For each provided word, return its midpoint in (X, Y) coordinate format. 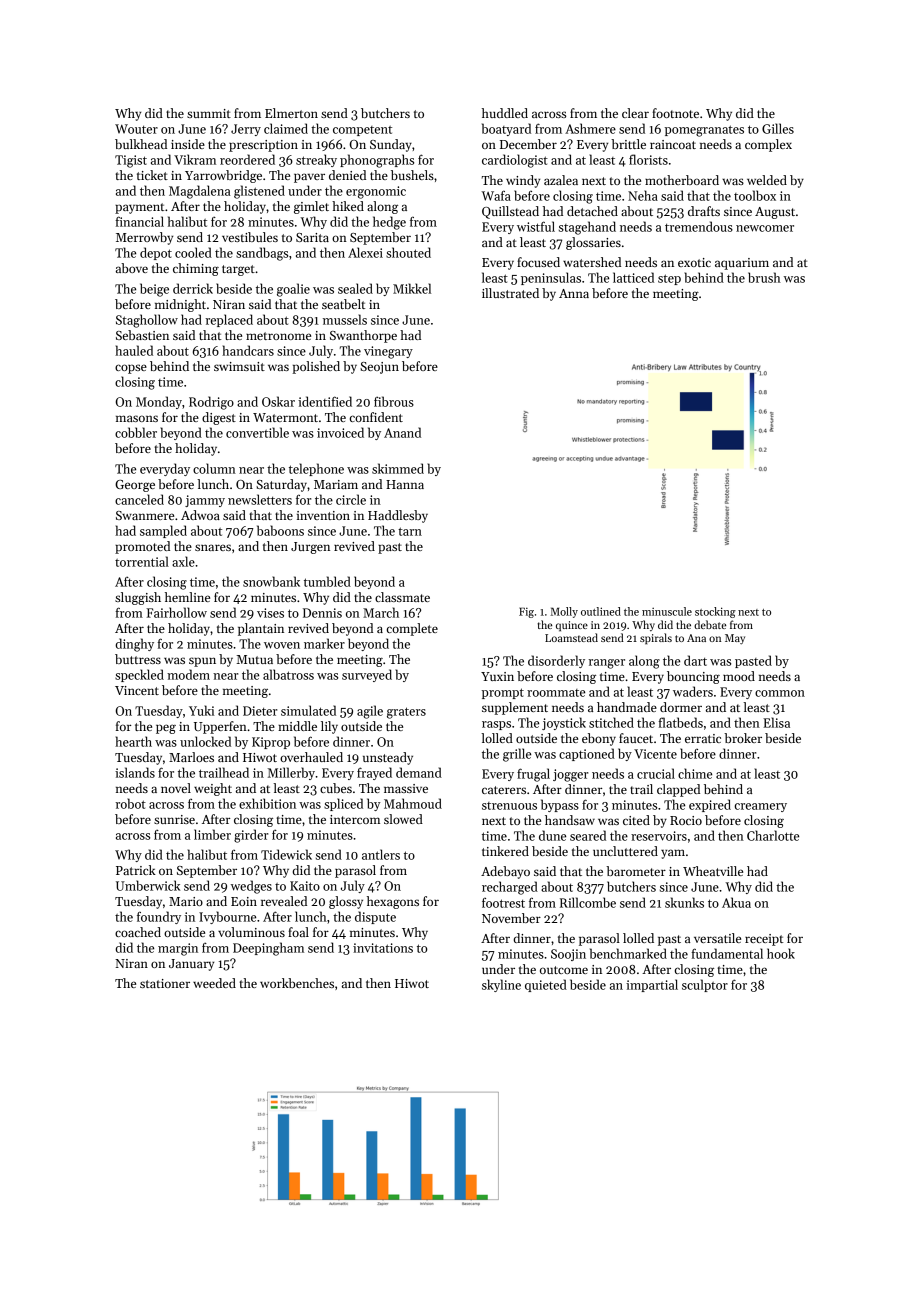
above (132, 268)
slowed (403, 819)
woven (282, 645)
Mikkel (412, 288)
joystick (564, 723)
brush (764, 277)
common (780, 693)
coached (138, 932)
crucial (656, 773)
